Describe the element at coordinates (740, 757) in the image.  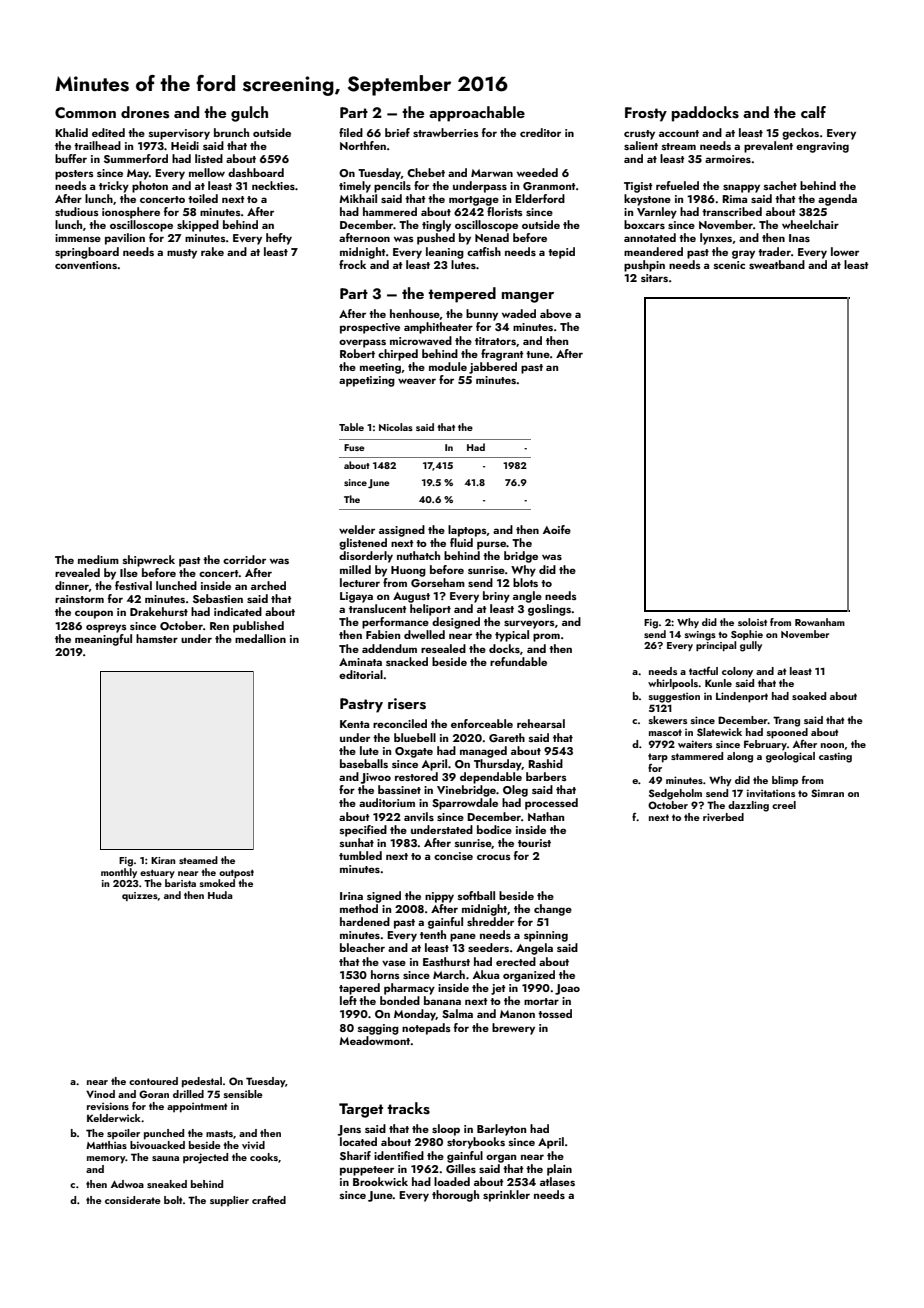
I see `along` at that location.
